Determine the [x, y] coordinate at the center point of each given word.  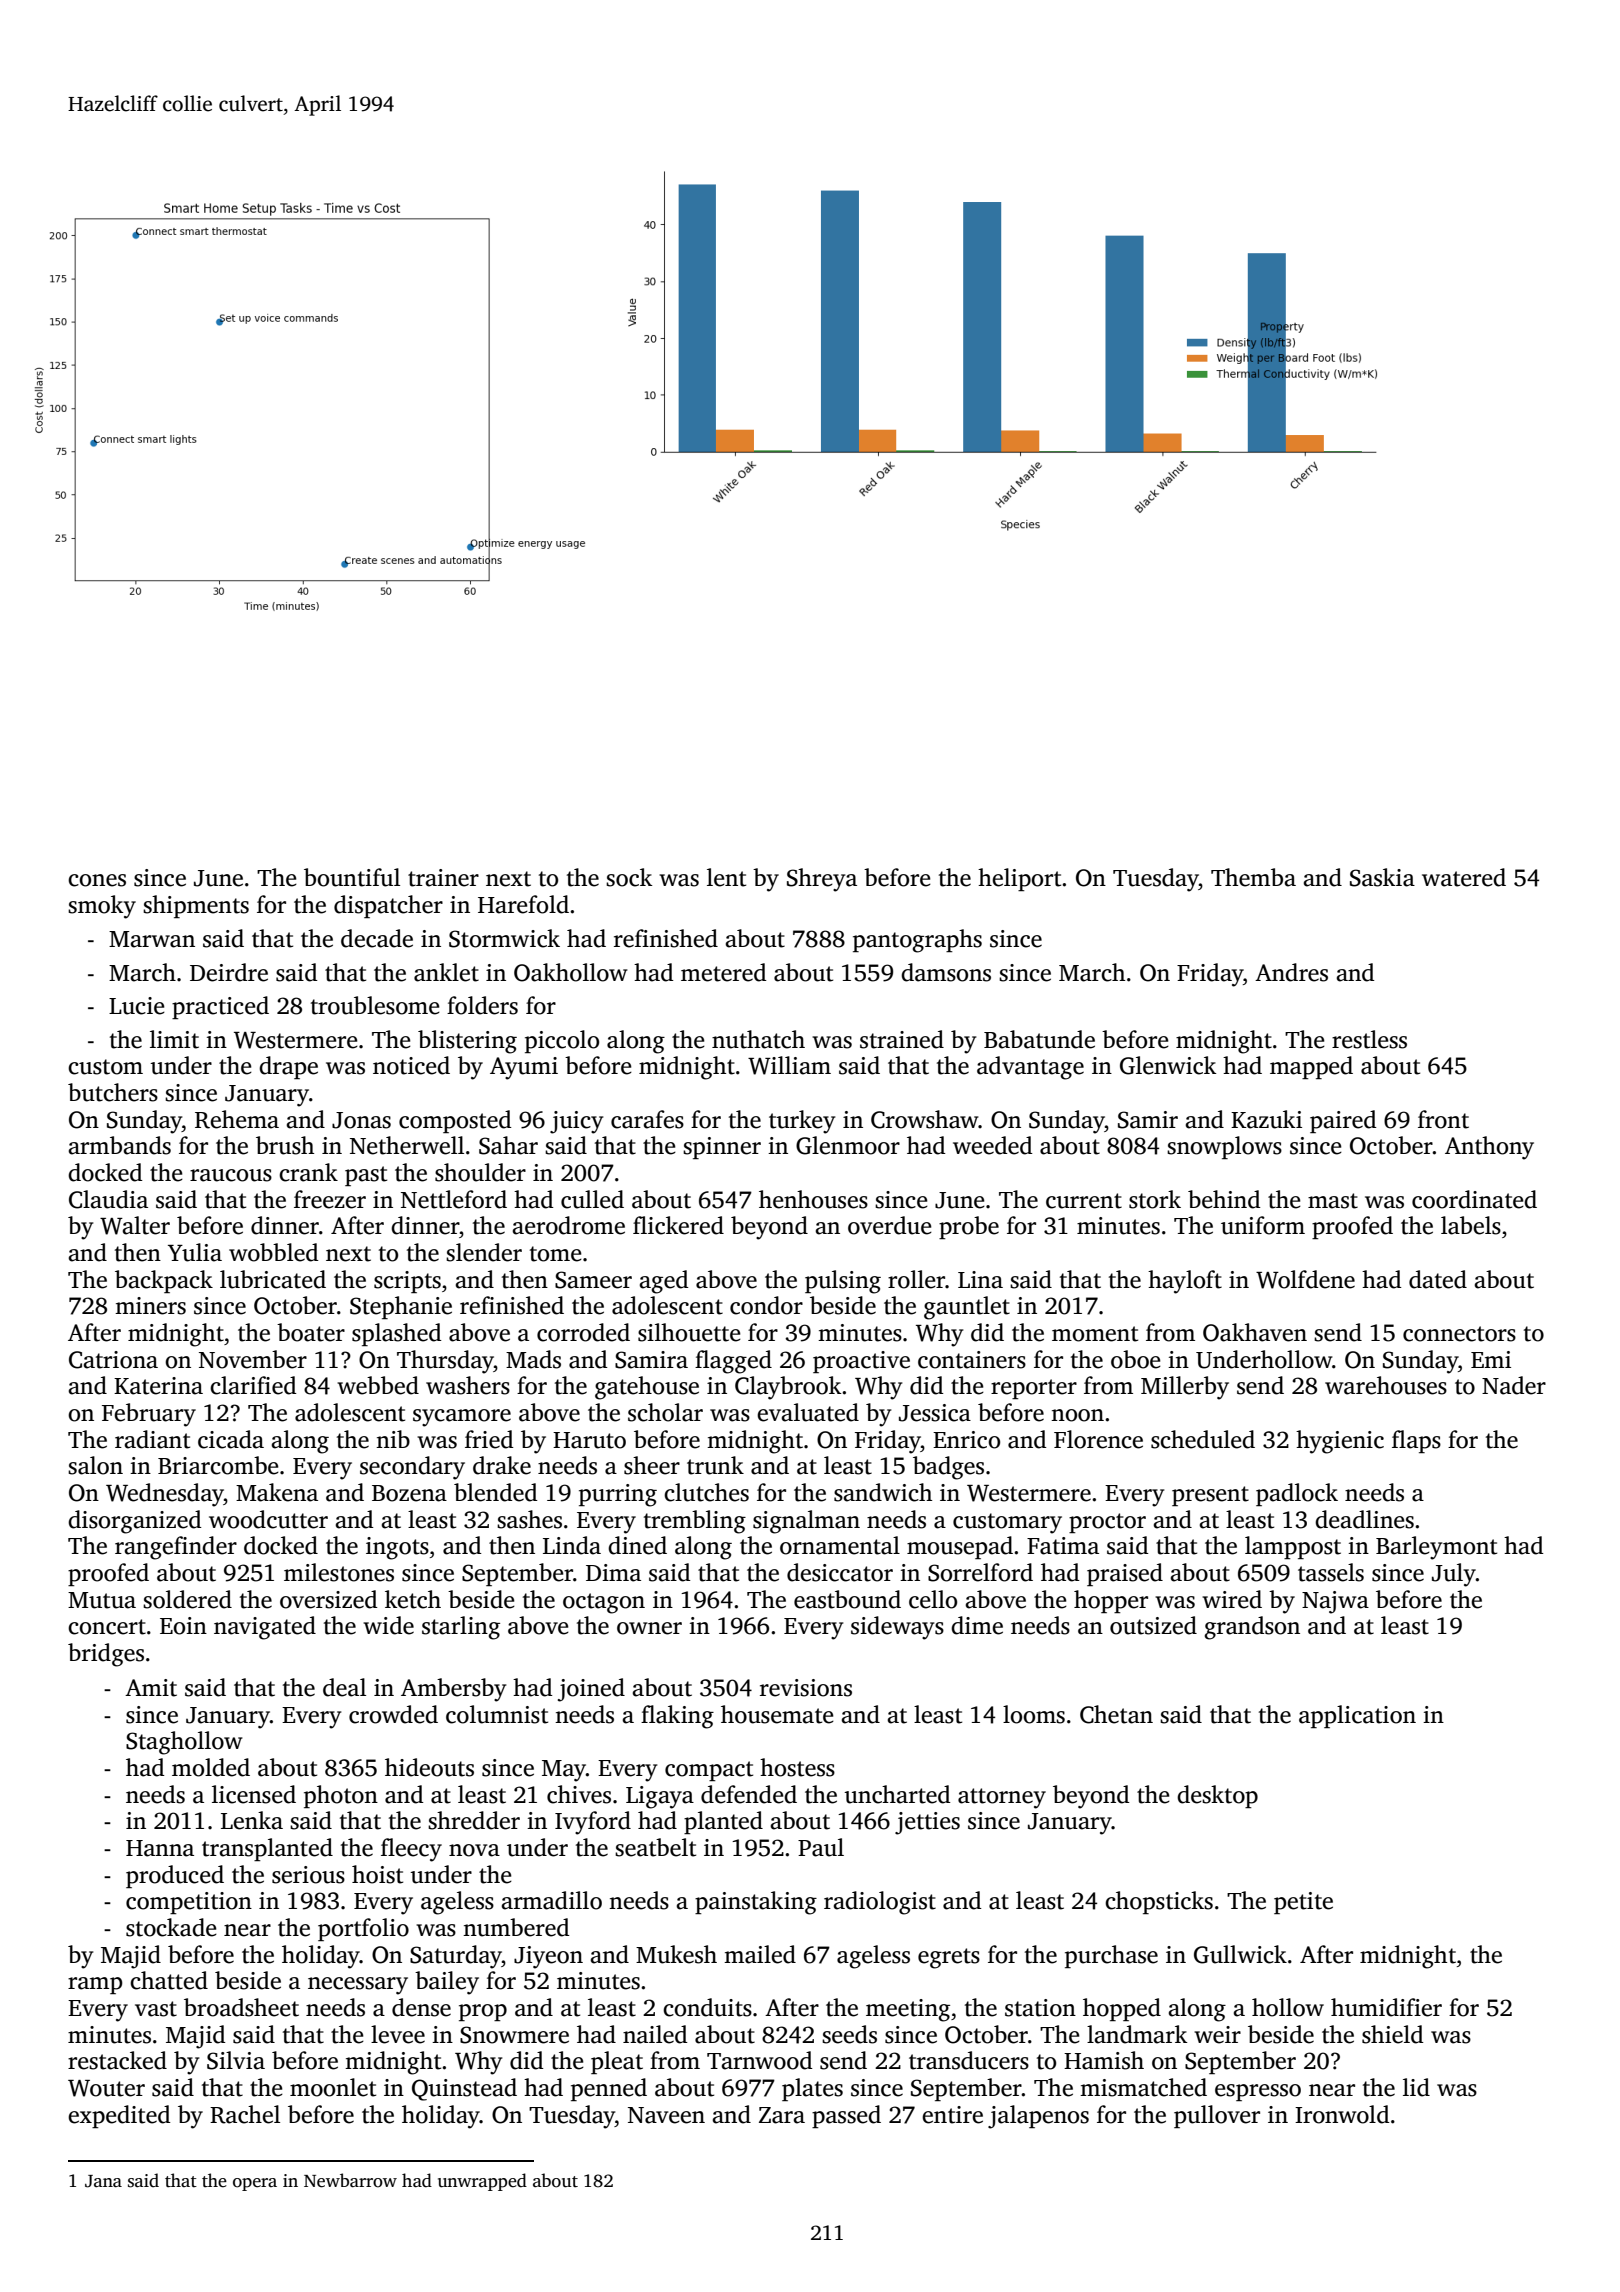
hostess [797, 1767]
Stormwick [504, 938]
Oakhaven [1255, 1332]
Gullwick [1240, 1954]
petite [1303, 1903]
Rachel [245, 2114]
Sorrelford [980, 1572]
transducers [969, 2060]
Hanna [160, 1848]
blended [495, 1492]
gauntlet [967, 1308]
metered [723, 972]
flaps [1416, 1441]
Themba [1253, 877]
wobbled [273, 1252]
